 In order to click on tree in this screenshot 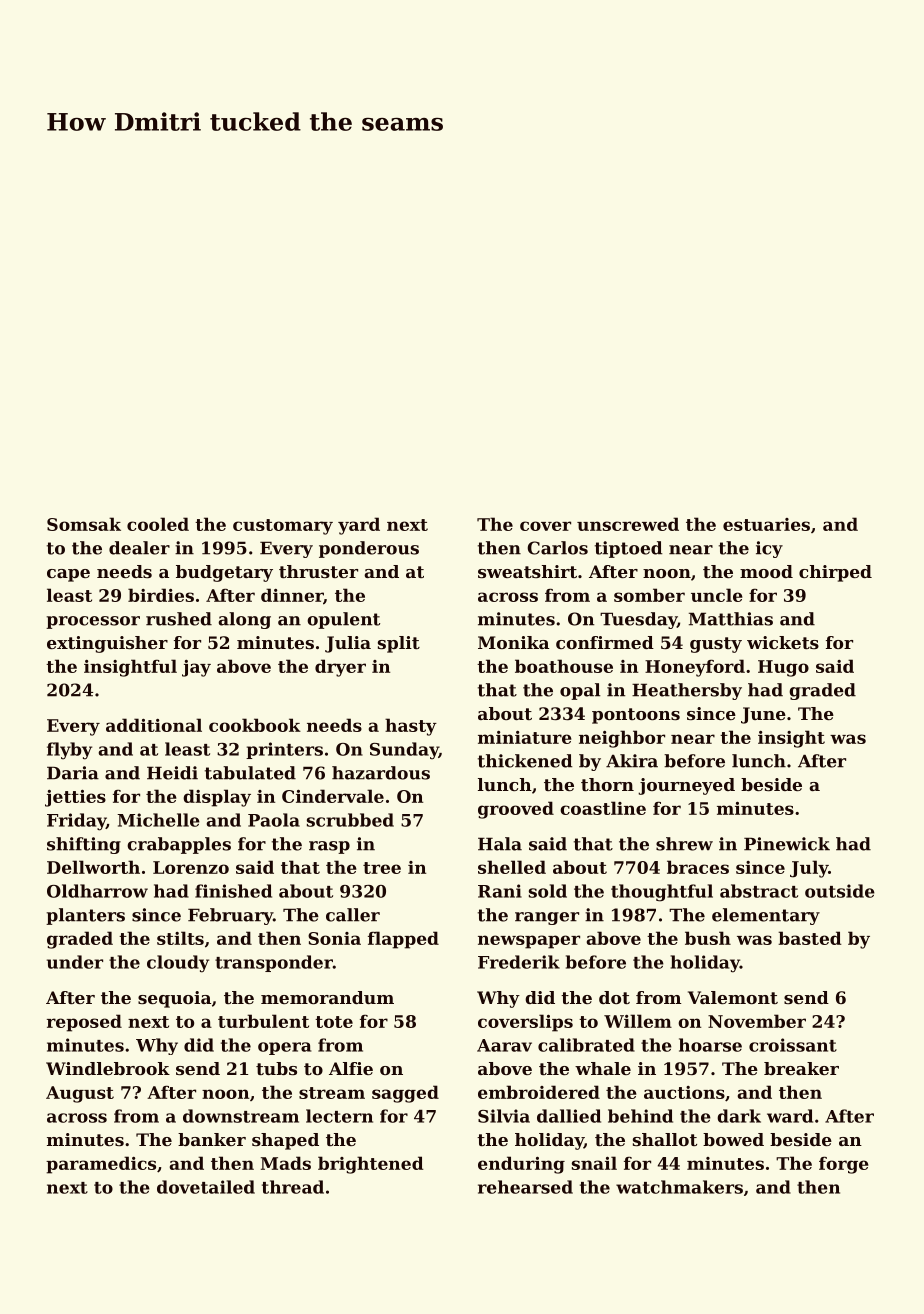, I will do `click(382, 868)`.
